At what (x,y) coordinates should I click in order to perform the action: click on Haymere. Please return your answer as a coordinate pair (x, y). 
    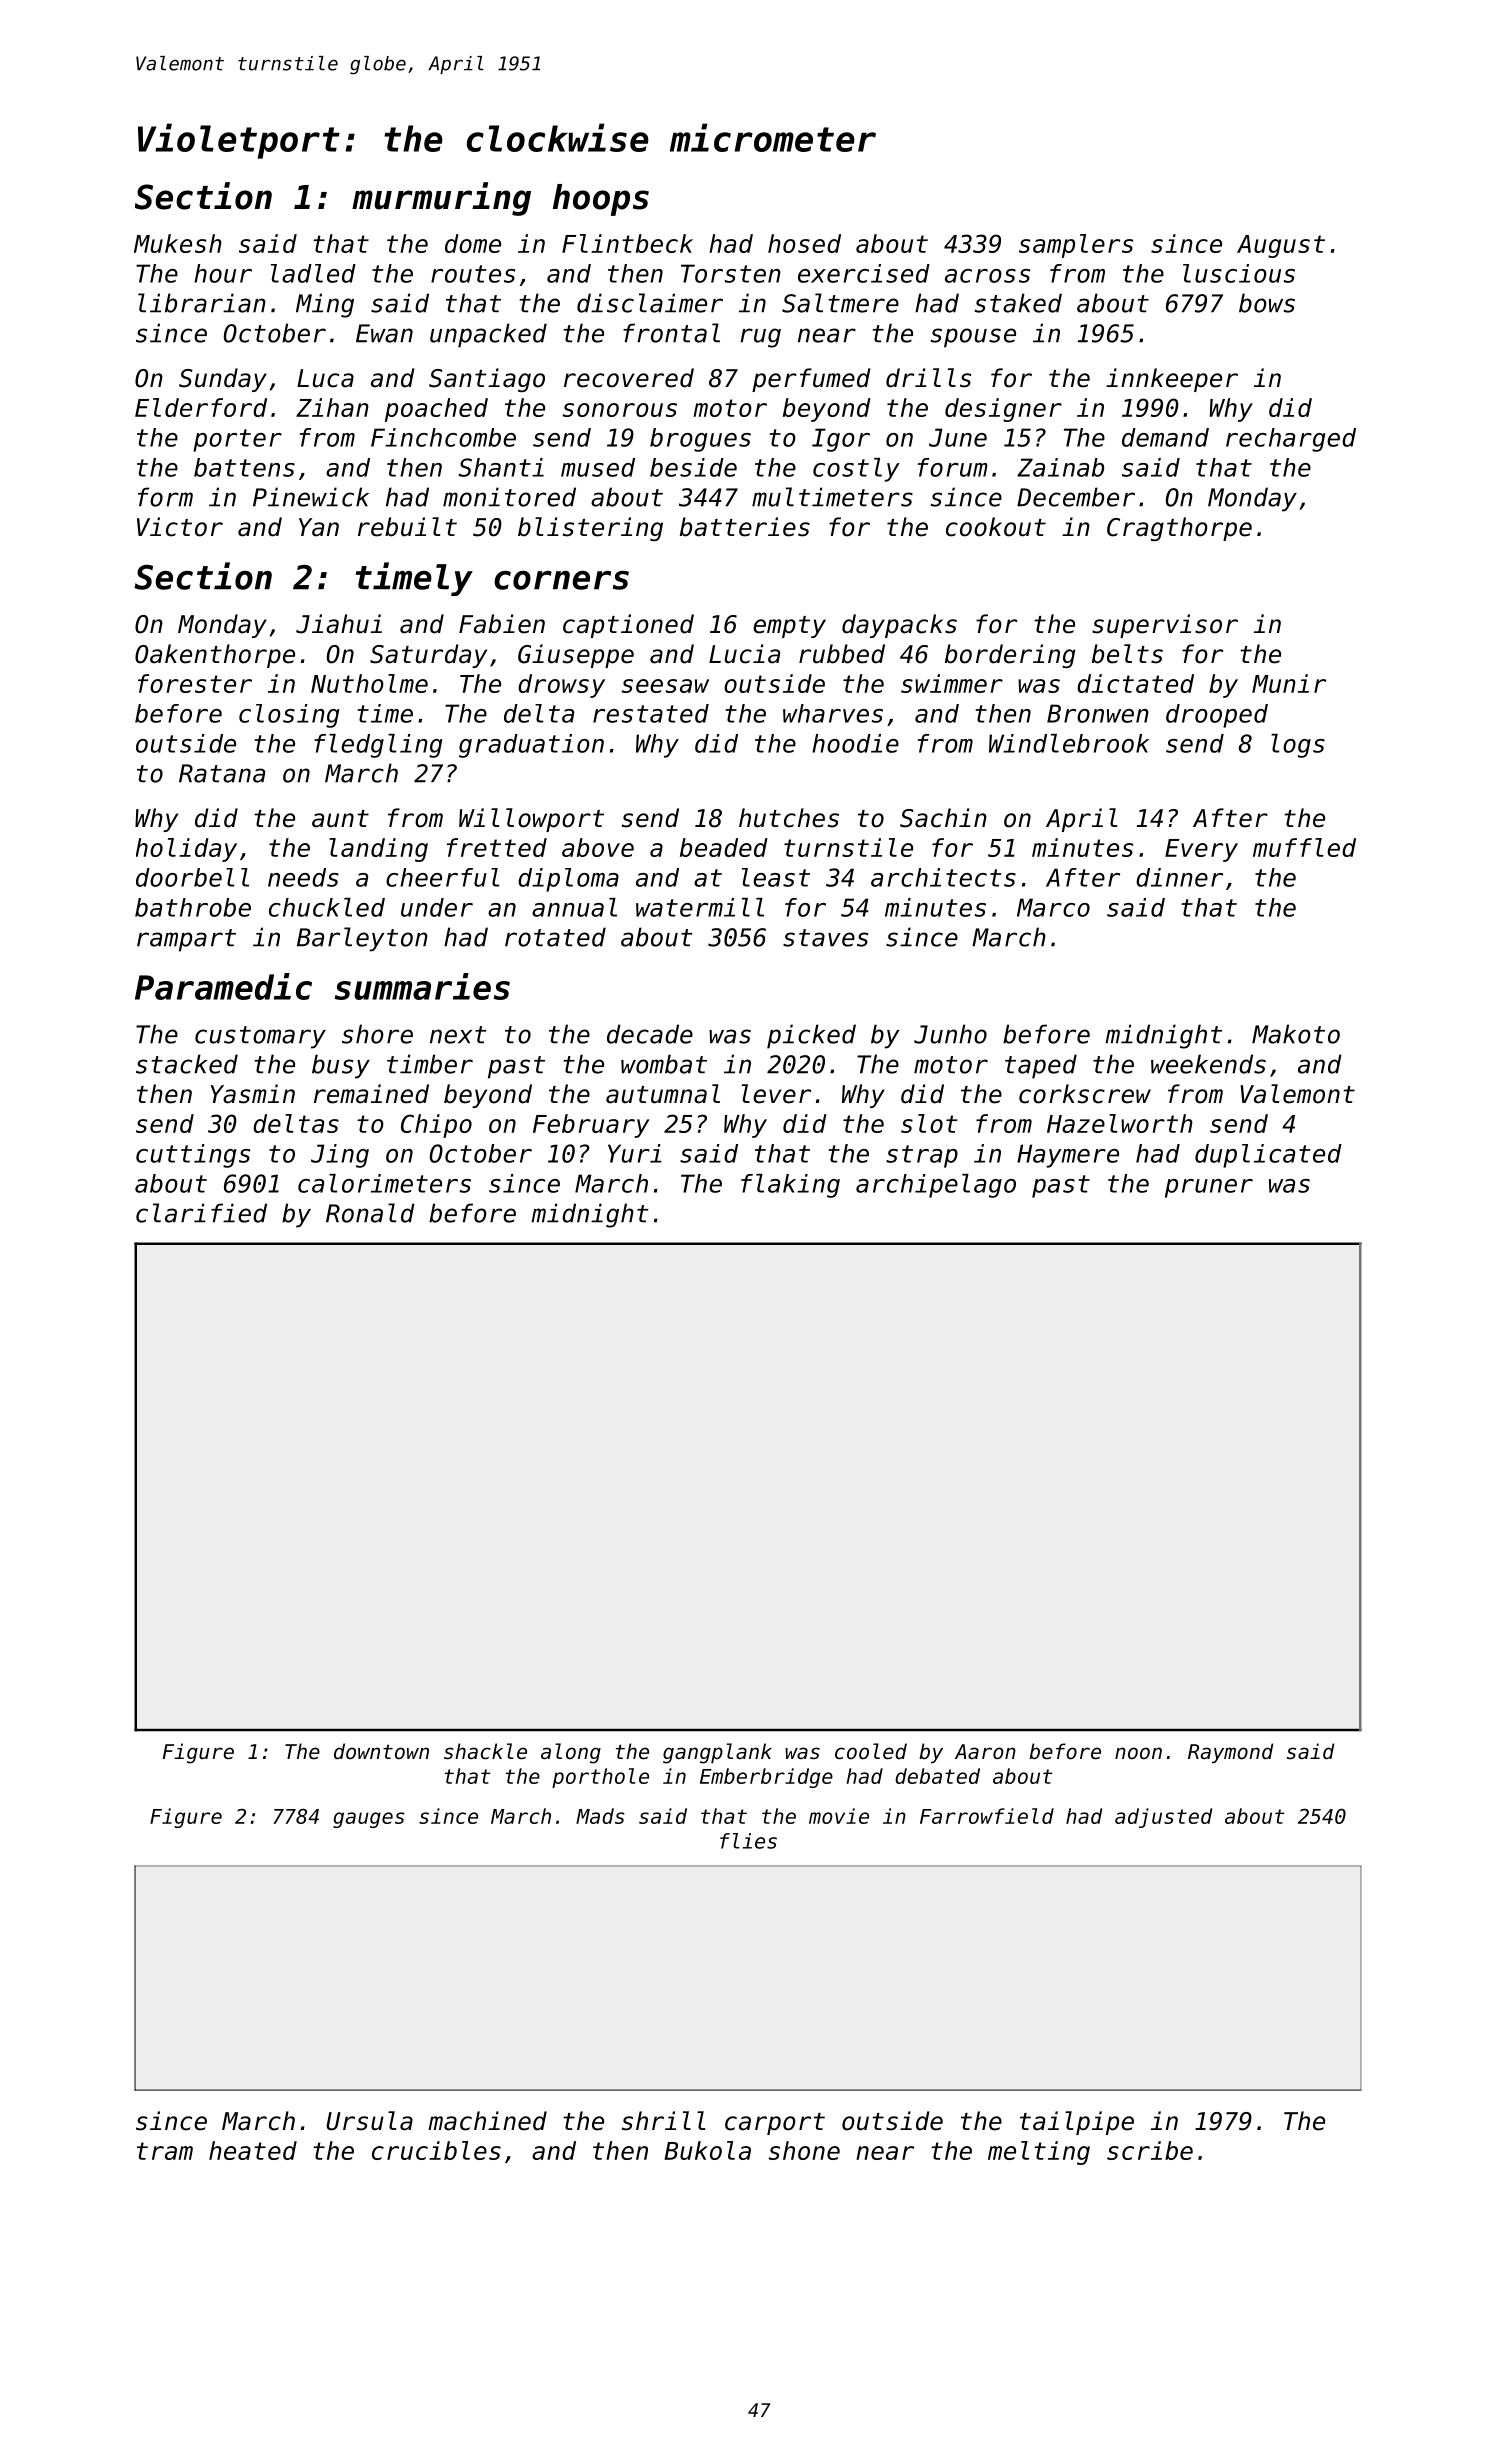
    Looking at the image, I should click on (1068, 1156).
